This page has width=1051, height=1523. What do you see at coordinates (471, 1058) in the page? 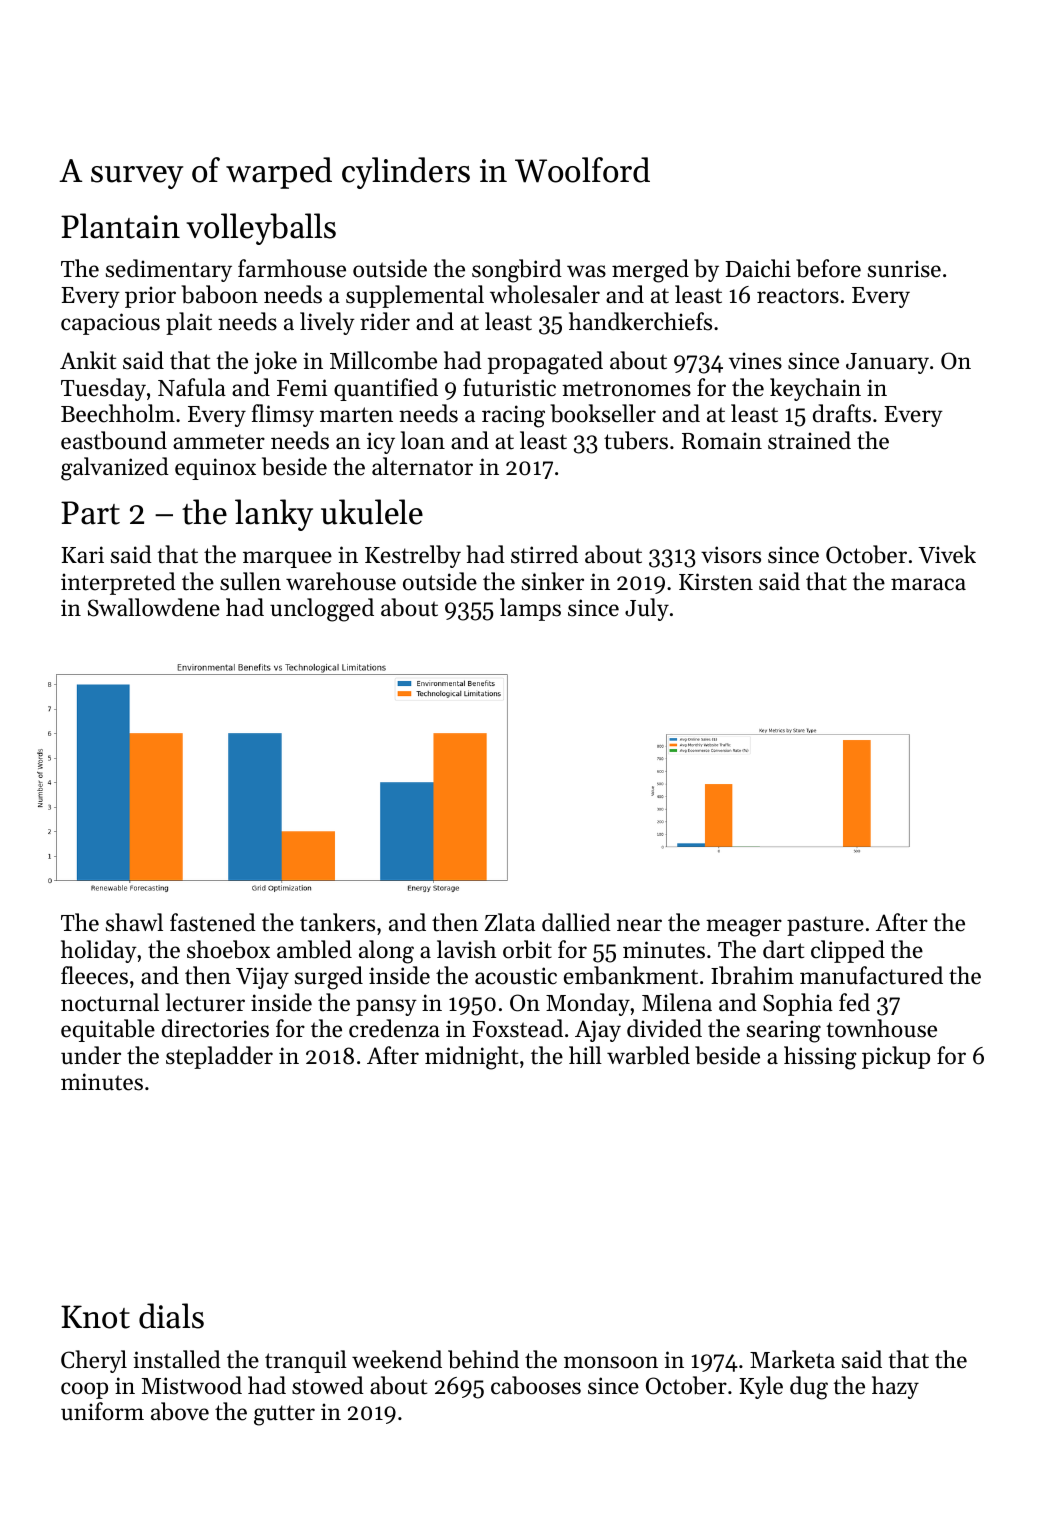
I see `midnight` at bounding box center [471, 1058].
